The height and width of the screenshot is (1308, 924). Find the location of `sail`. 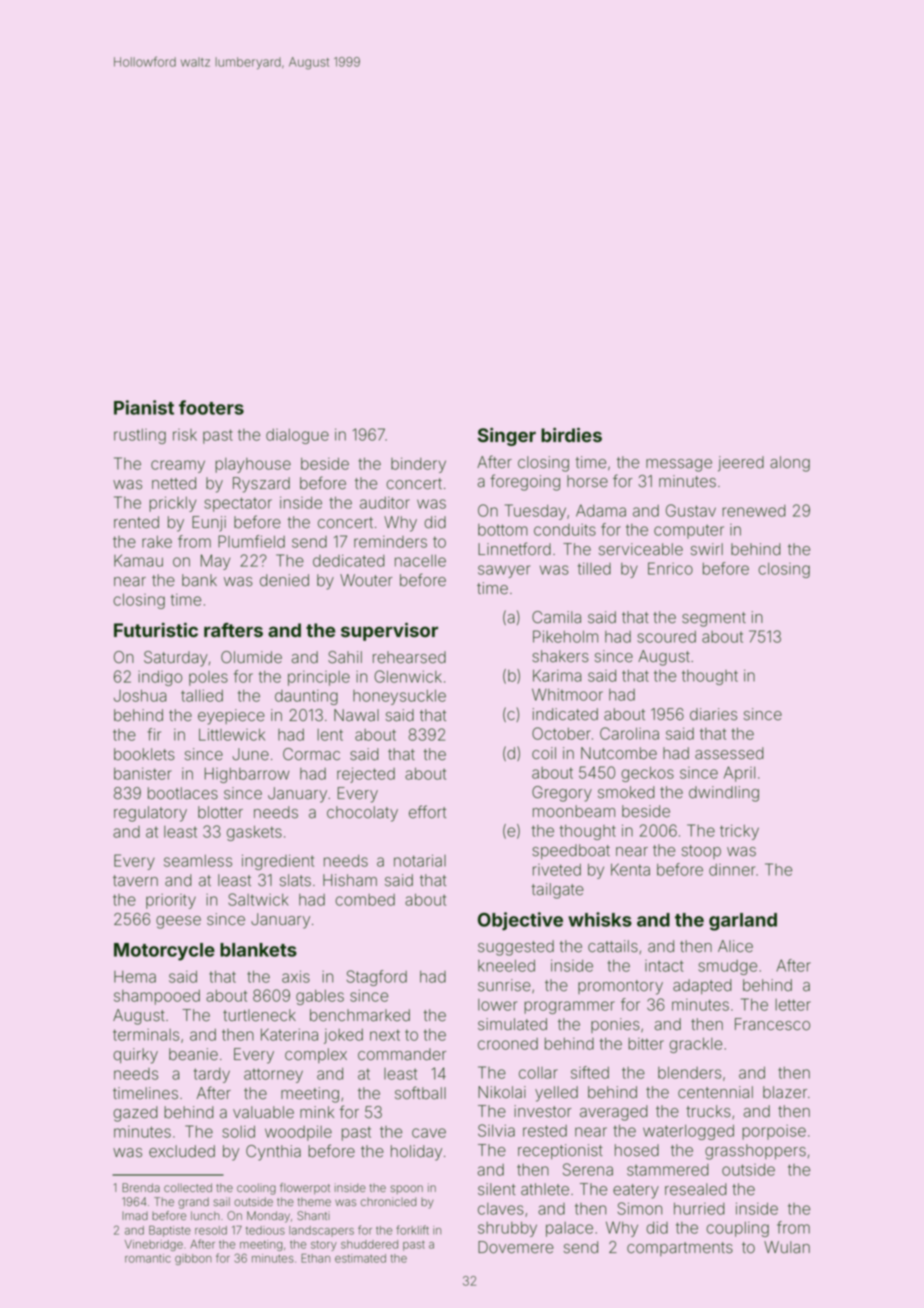

sail is located at coordinates (221, 1201).
